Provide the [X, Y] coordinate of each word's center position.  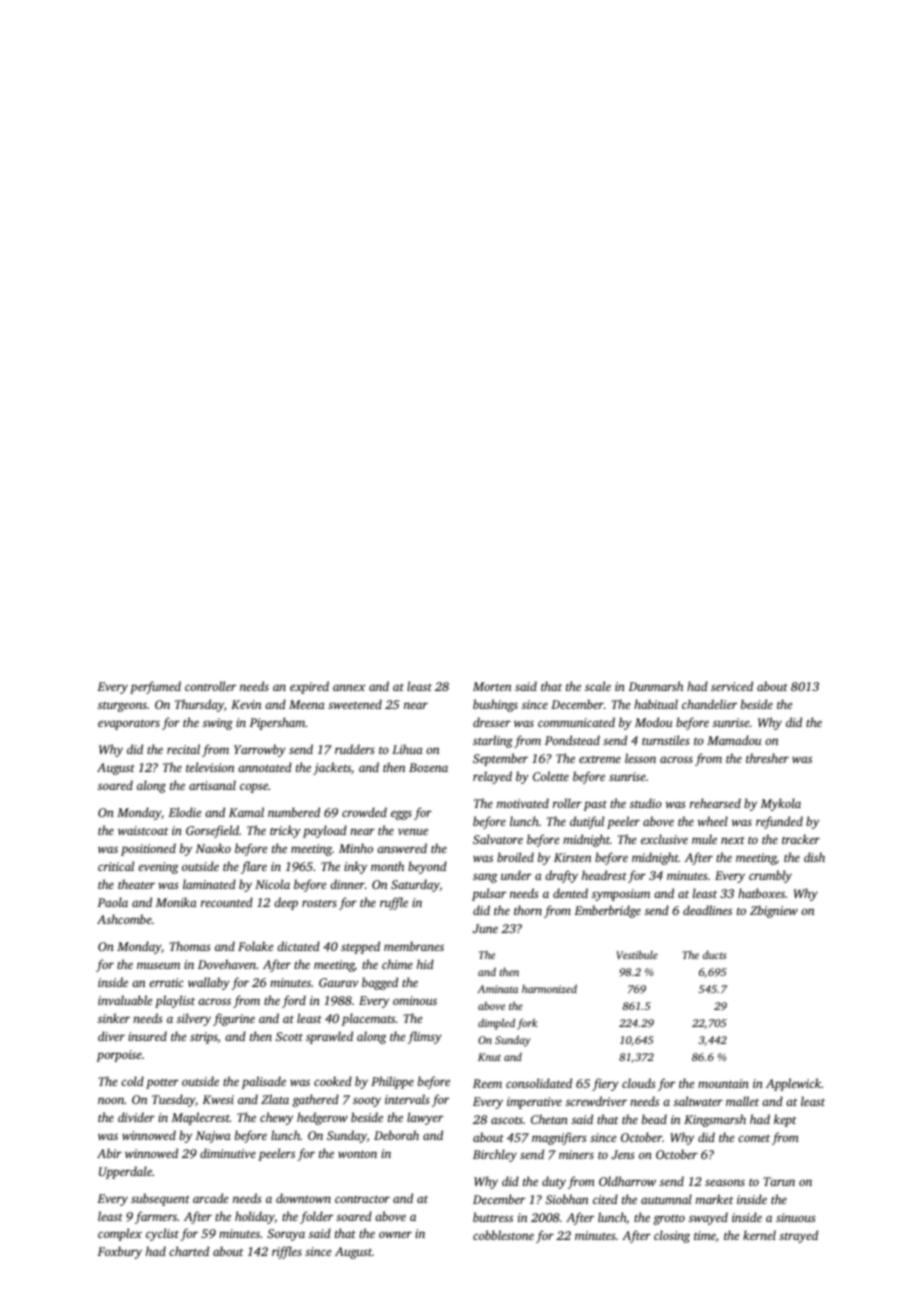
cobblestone [503, 1235]
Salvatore [498, 839]
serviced [732, 686]
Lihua [407, 749]
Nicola [272, 884]
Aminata [497, 989]
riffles [287, 1252]
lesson [640, 758]
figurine [234, 1019]
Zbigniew [774, 911]
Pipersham [277, 723]
